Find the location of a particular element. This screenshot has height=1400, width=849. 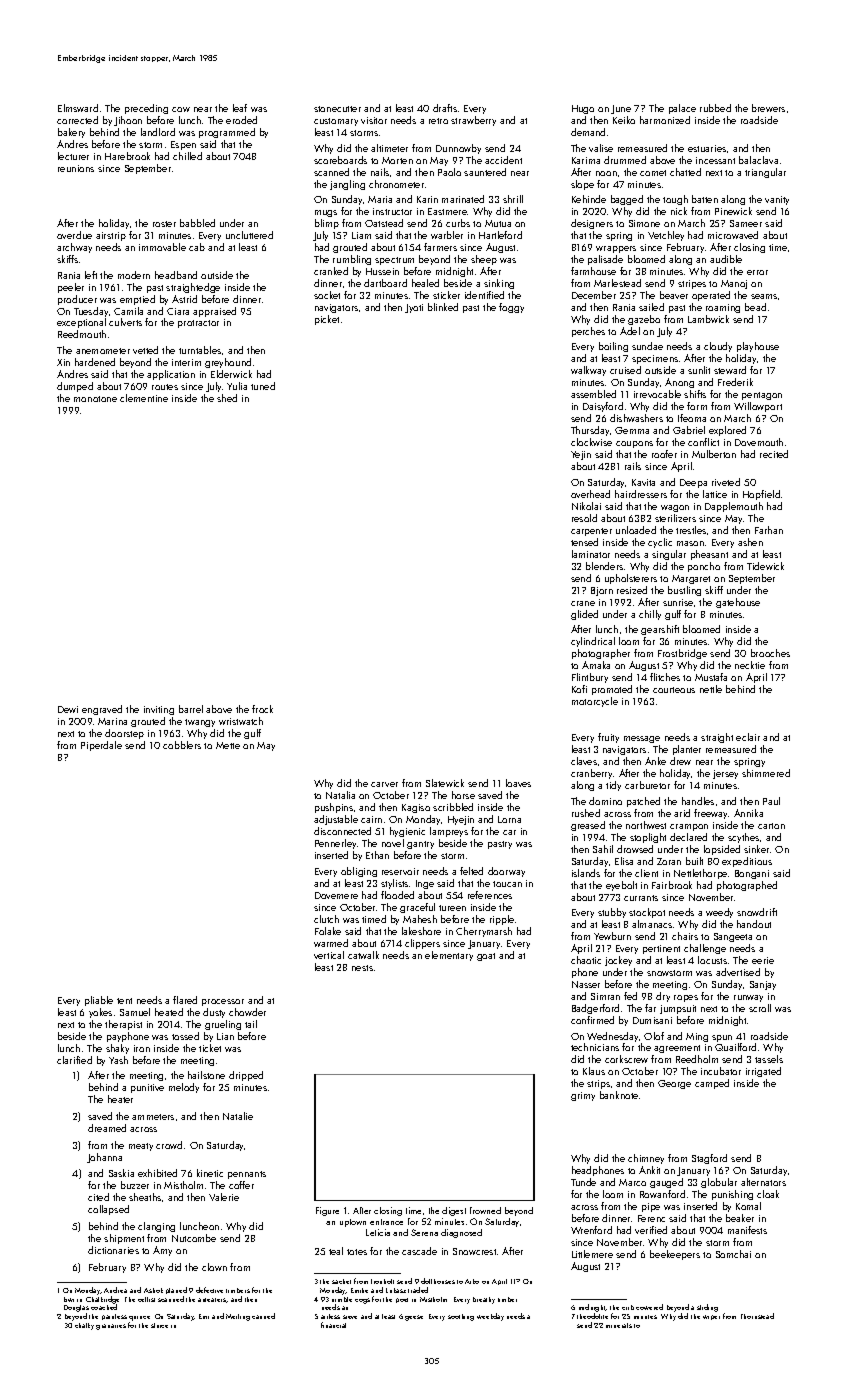

balaclava is located at coordinates (758, 160).
